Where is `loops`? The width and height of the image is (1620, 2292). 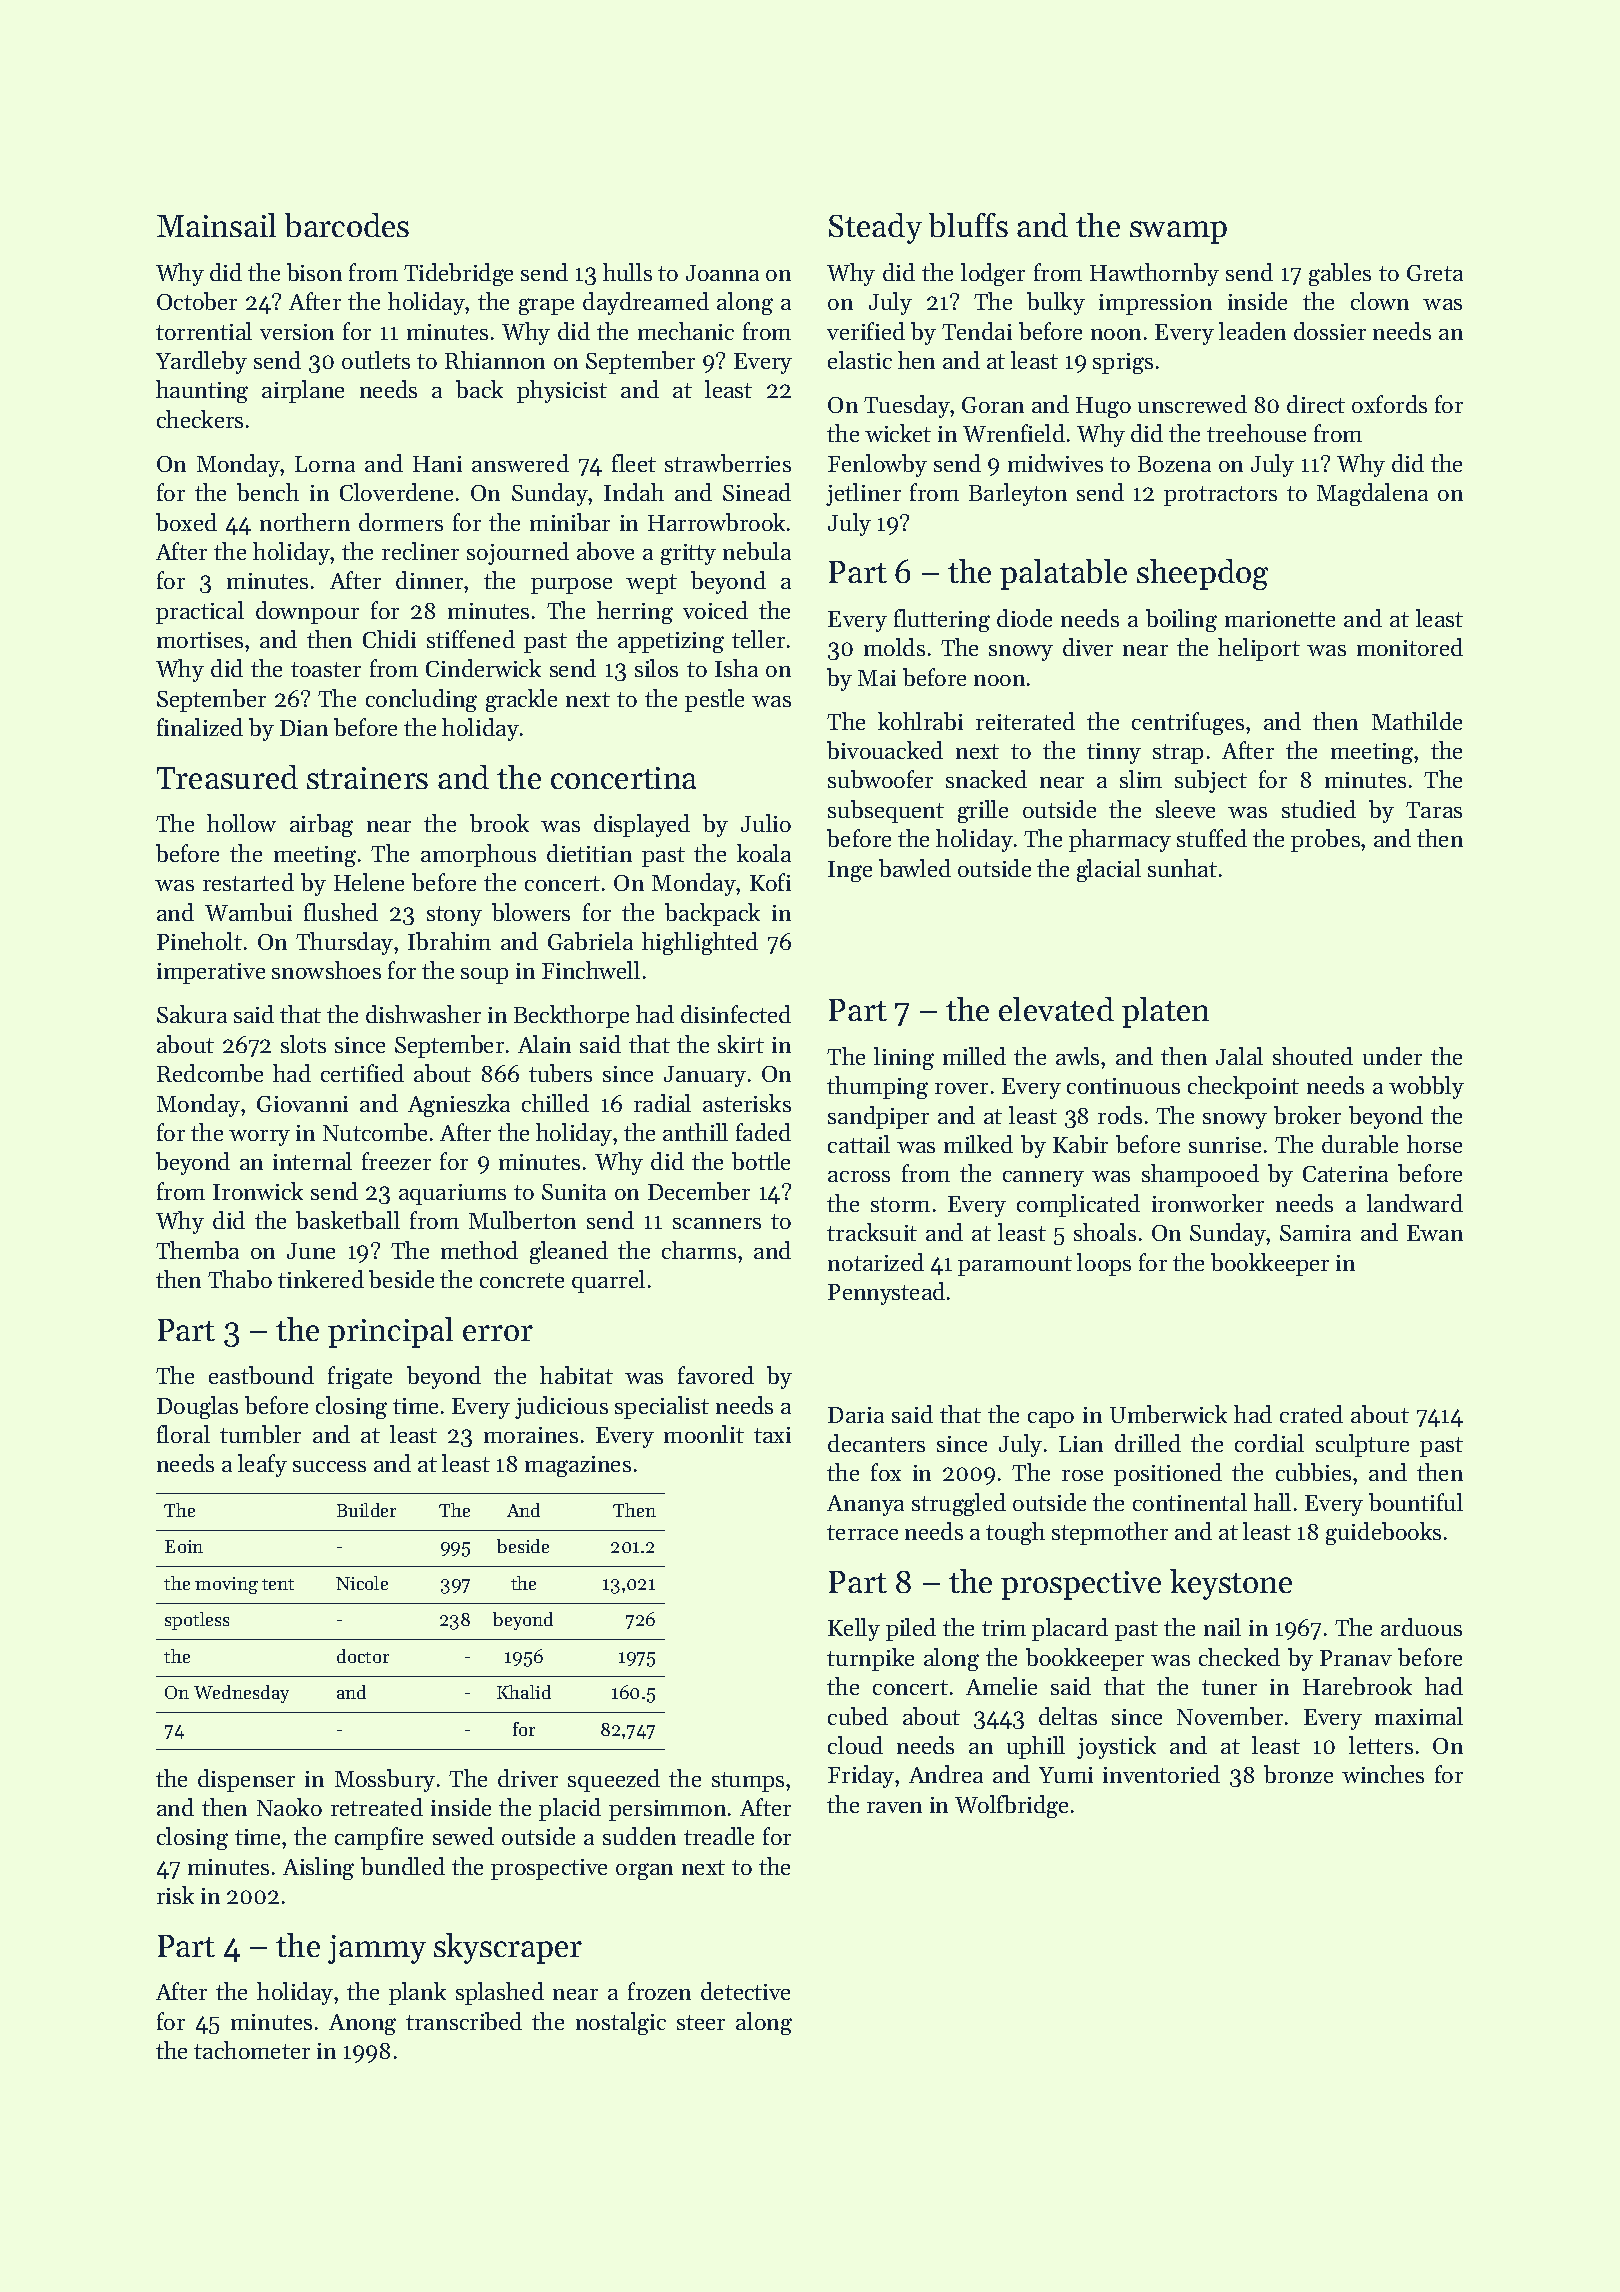 loops is located at coordinates (1104, 1264).
